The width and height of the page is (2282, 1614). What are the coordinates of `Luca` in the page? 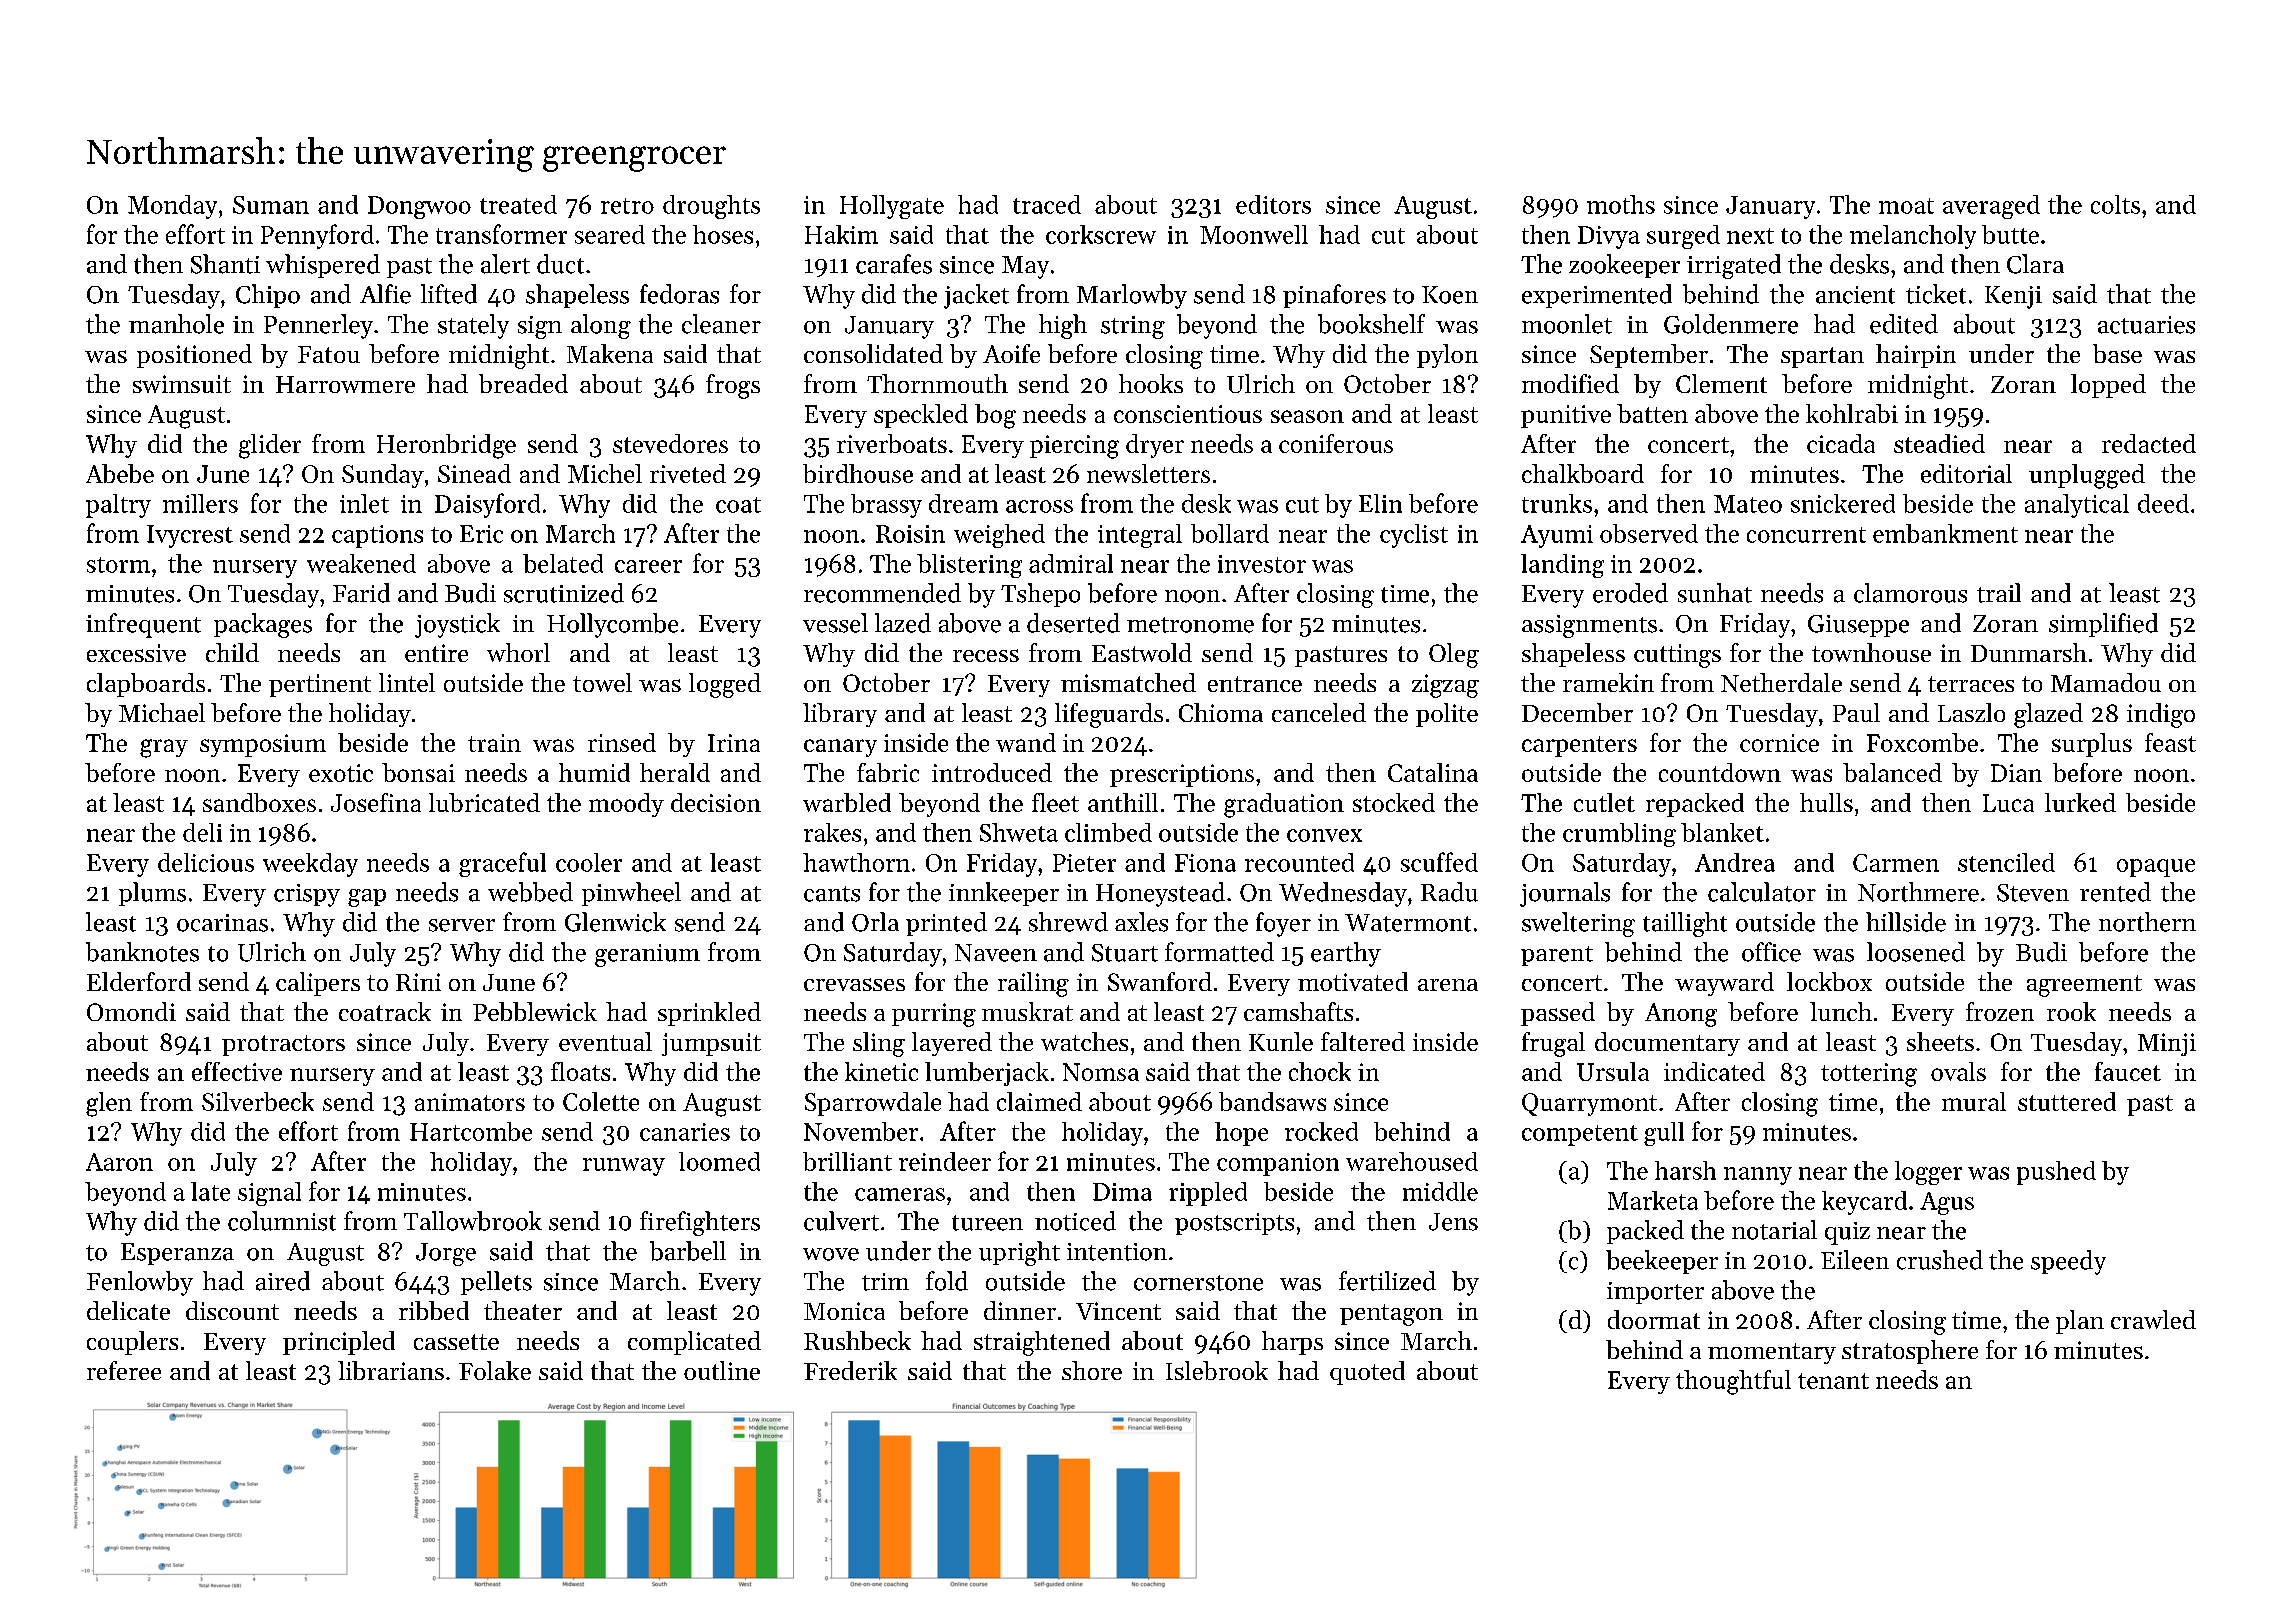 It's located at (2008, 803).
